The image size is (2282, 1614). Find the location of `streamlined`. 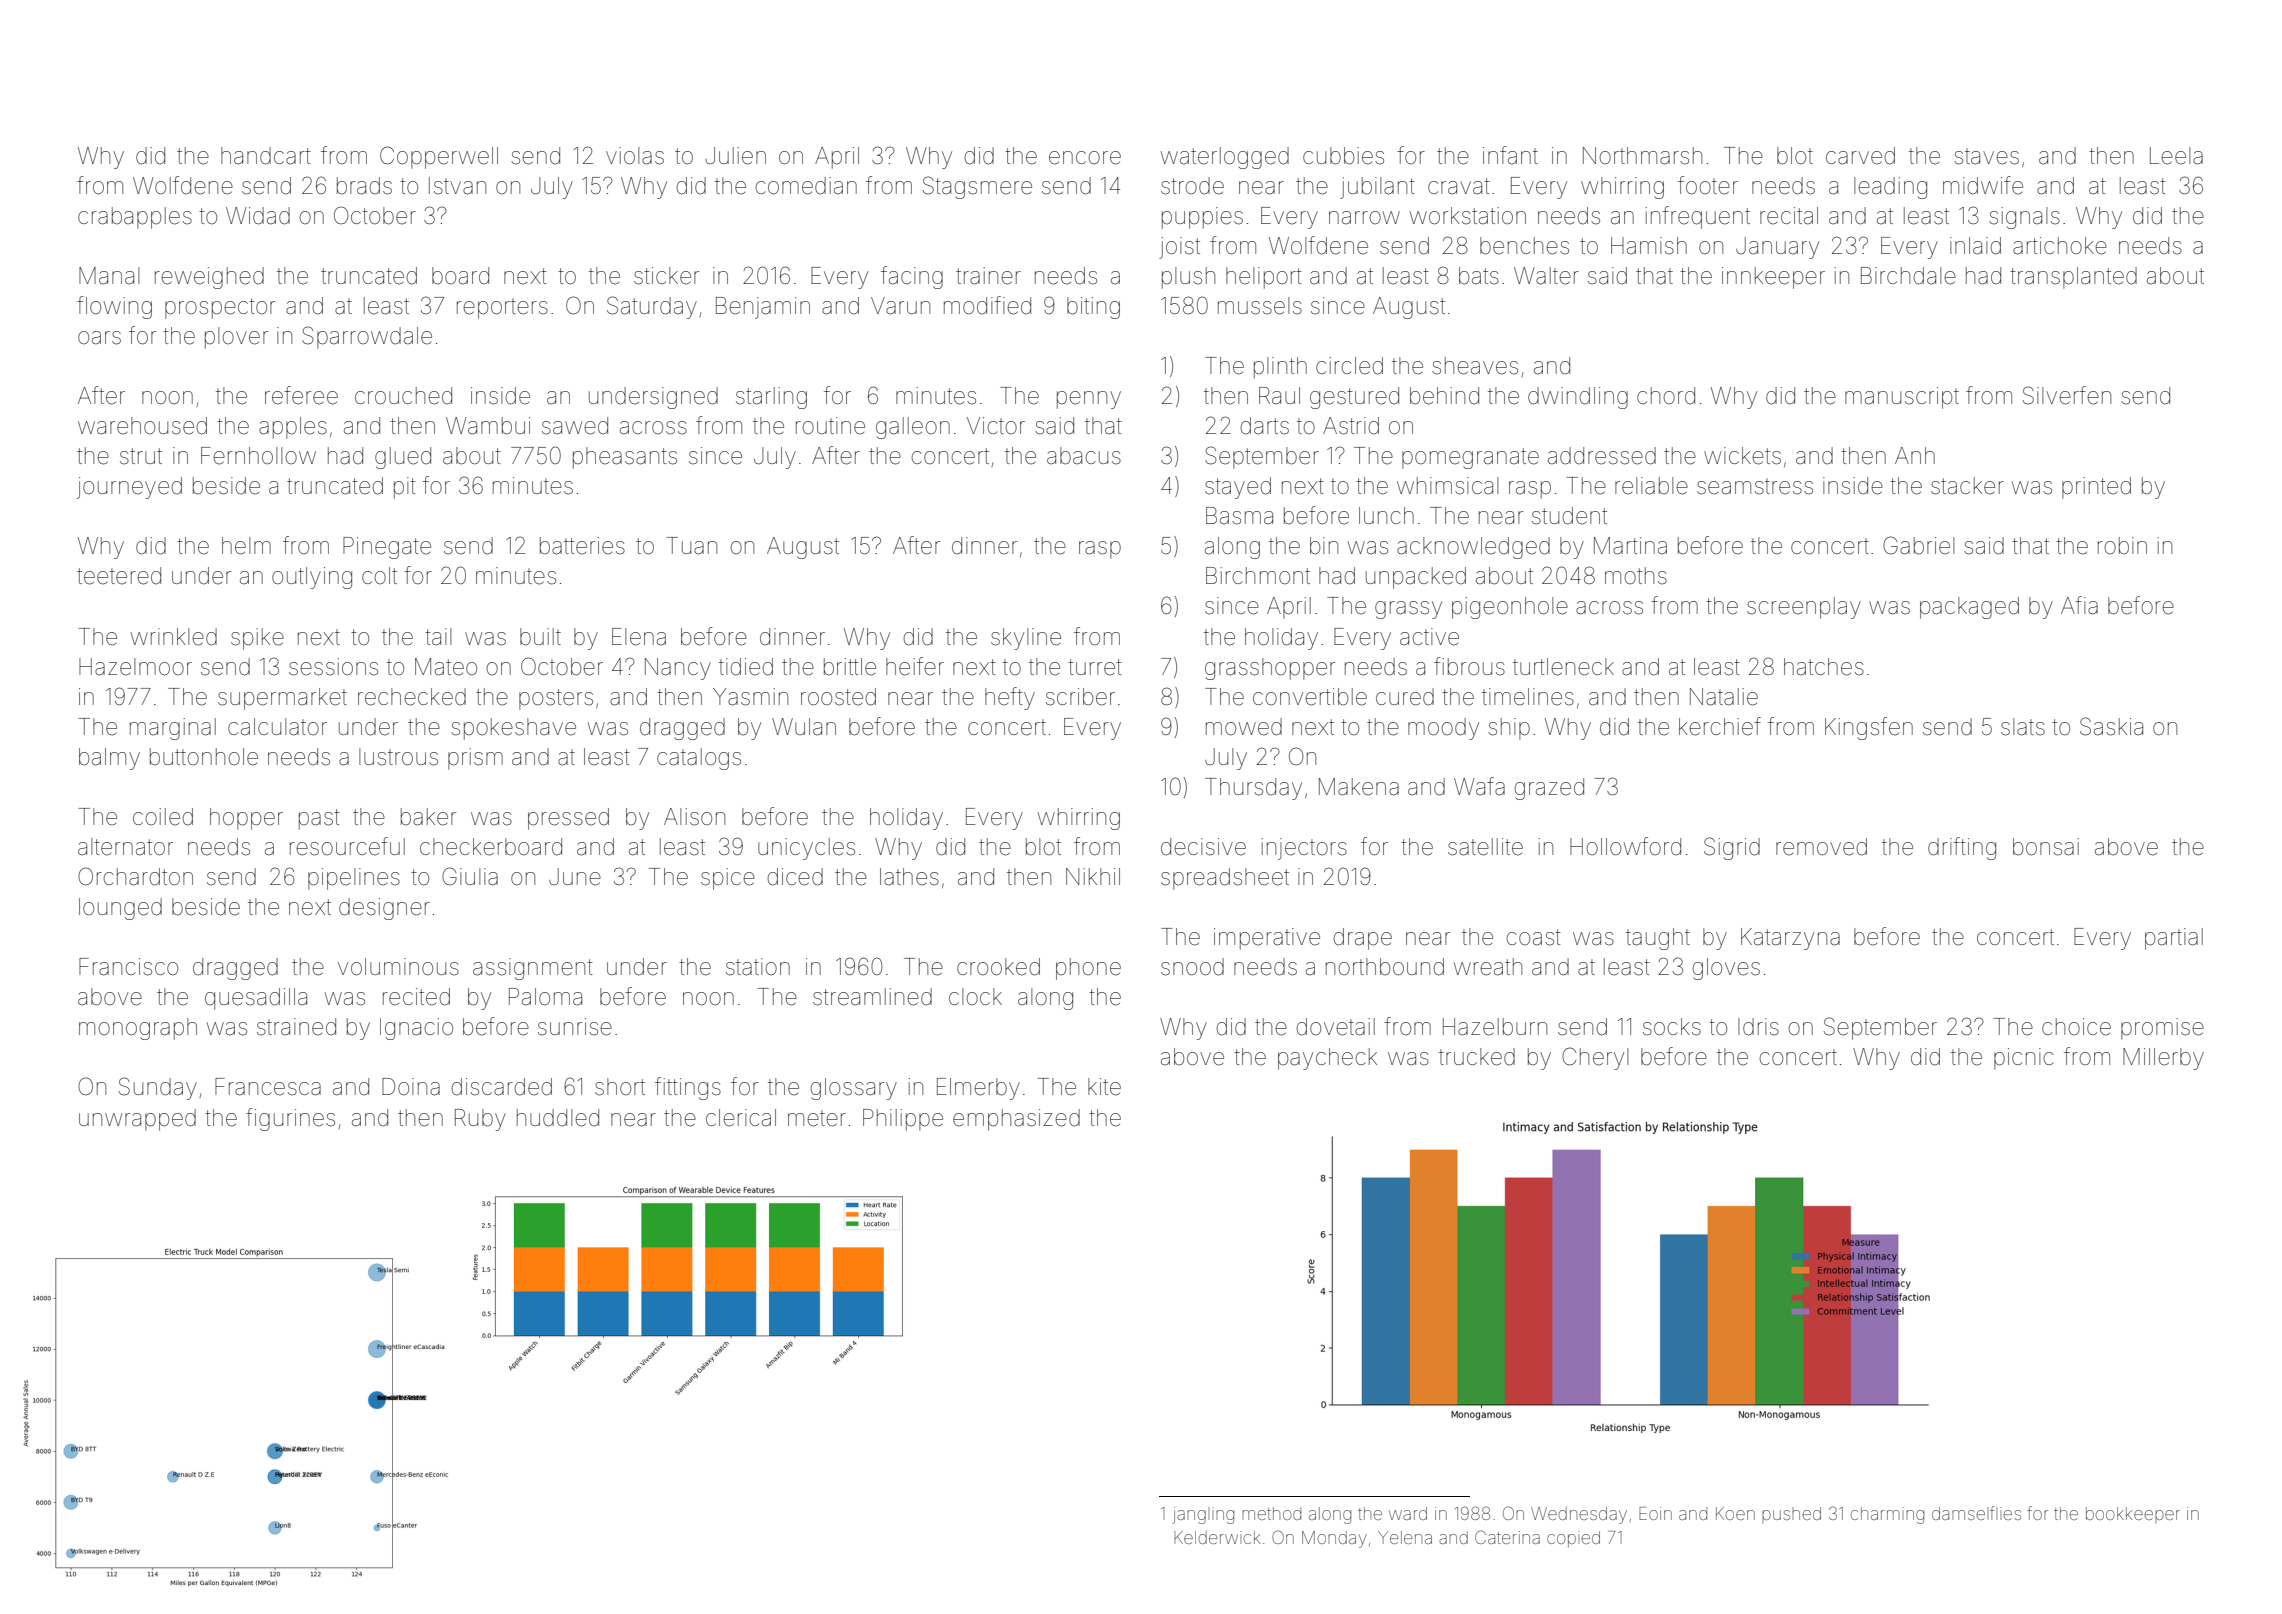

streamlined is located at coordinates (872, 997).
